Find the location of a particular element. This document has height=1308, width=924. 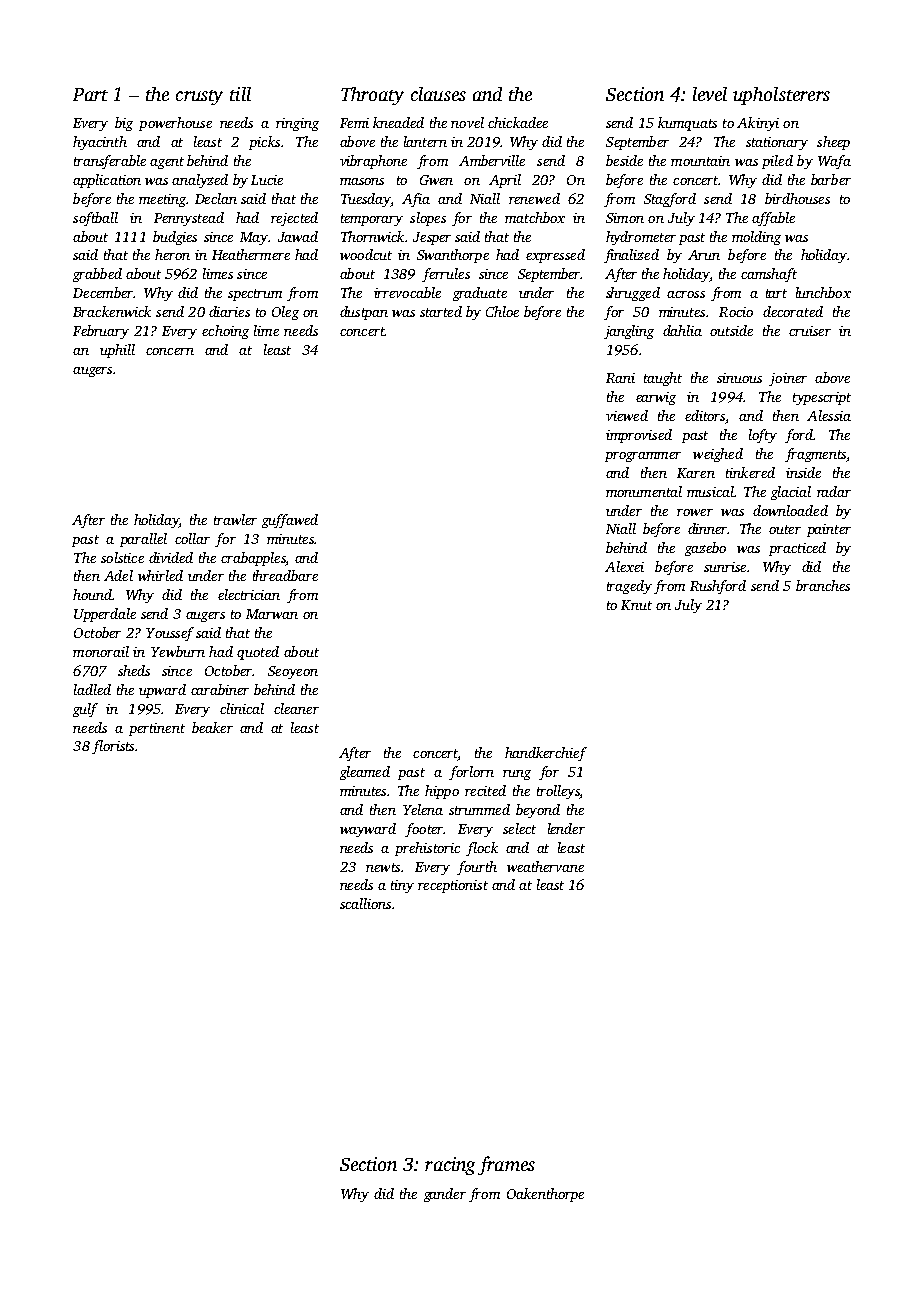

clauses is located at coordinates (438, 94).
